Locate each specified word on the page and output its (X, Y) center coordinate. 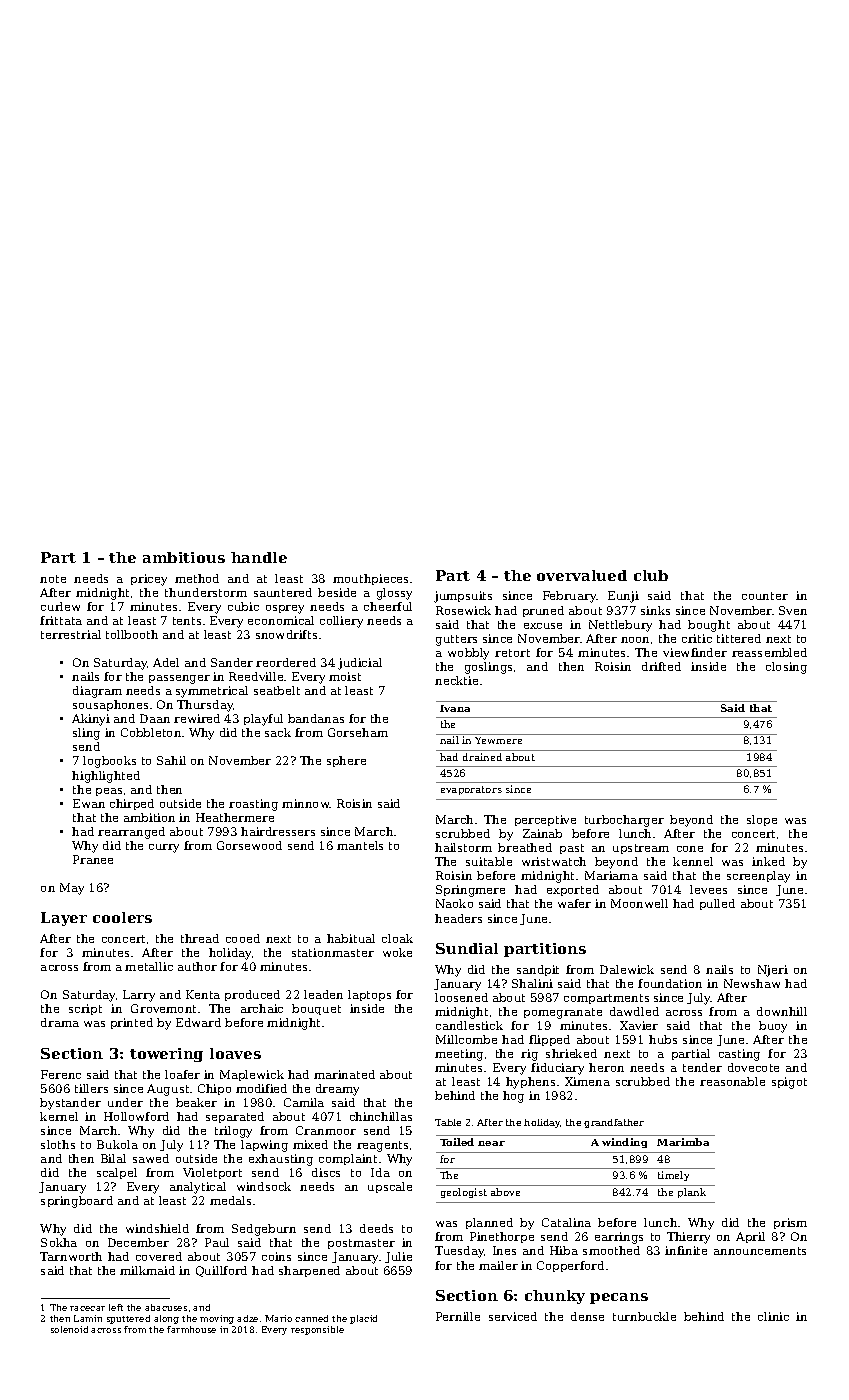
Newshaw (752, 983)
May (72, 889)
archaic (262, 1008)
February (570, 597)
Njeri (773, 971)
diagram (97, 692)
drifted (661, 666)
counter (765, 596)
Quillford (221, 1271)
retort (512, 653)
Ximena (587, 1081)
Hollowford (136, 1116)
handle (259, 557)
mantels (360, 845)
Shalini (532, 983)
